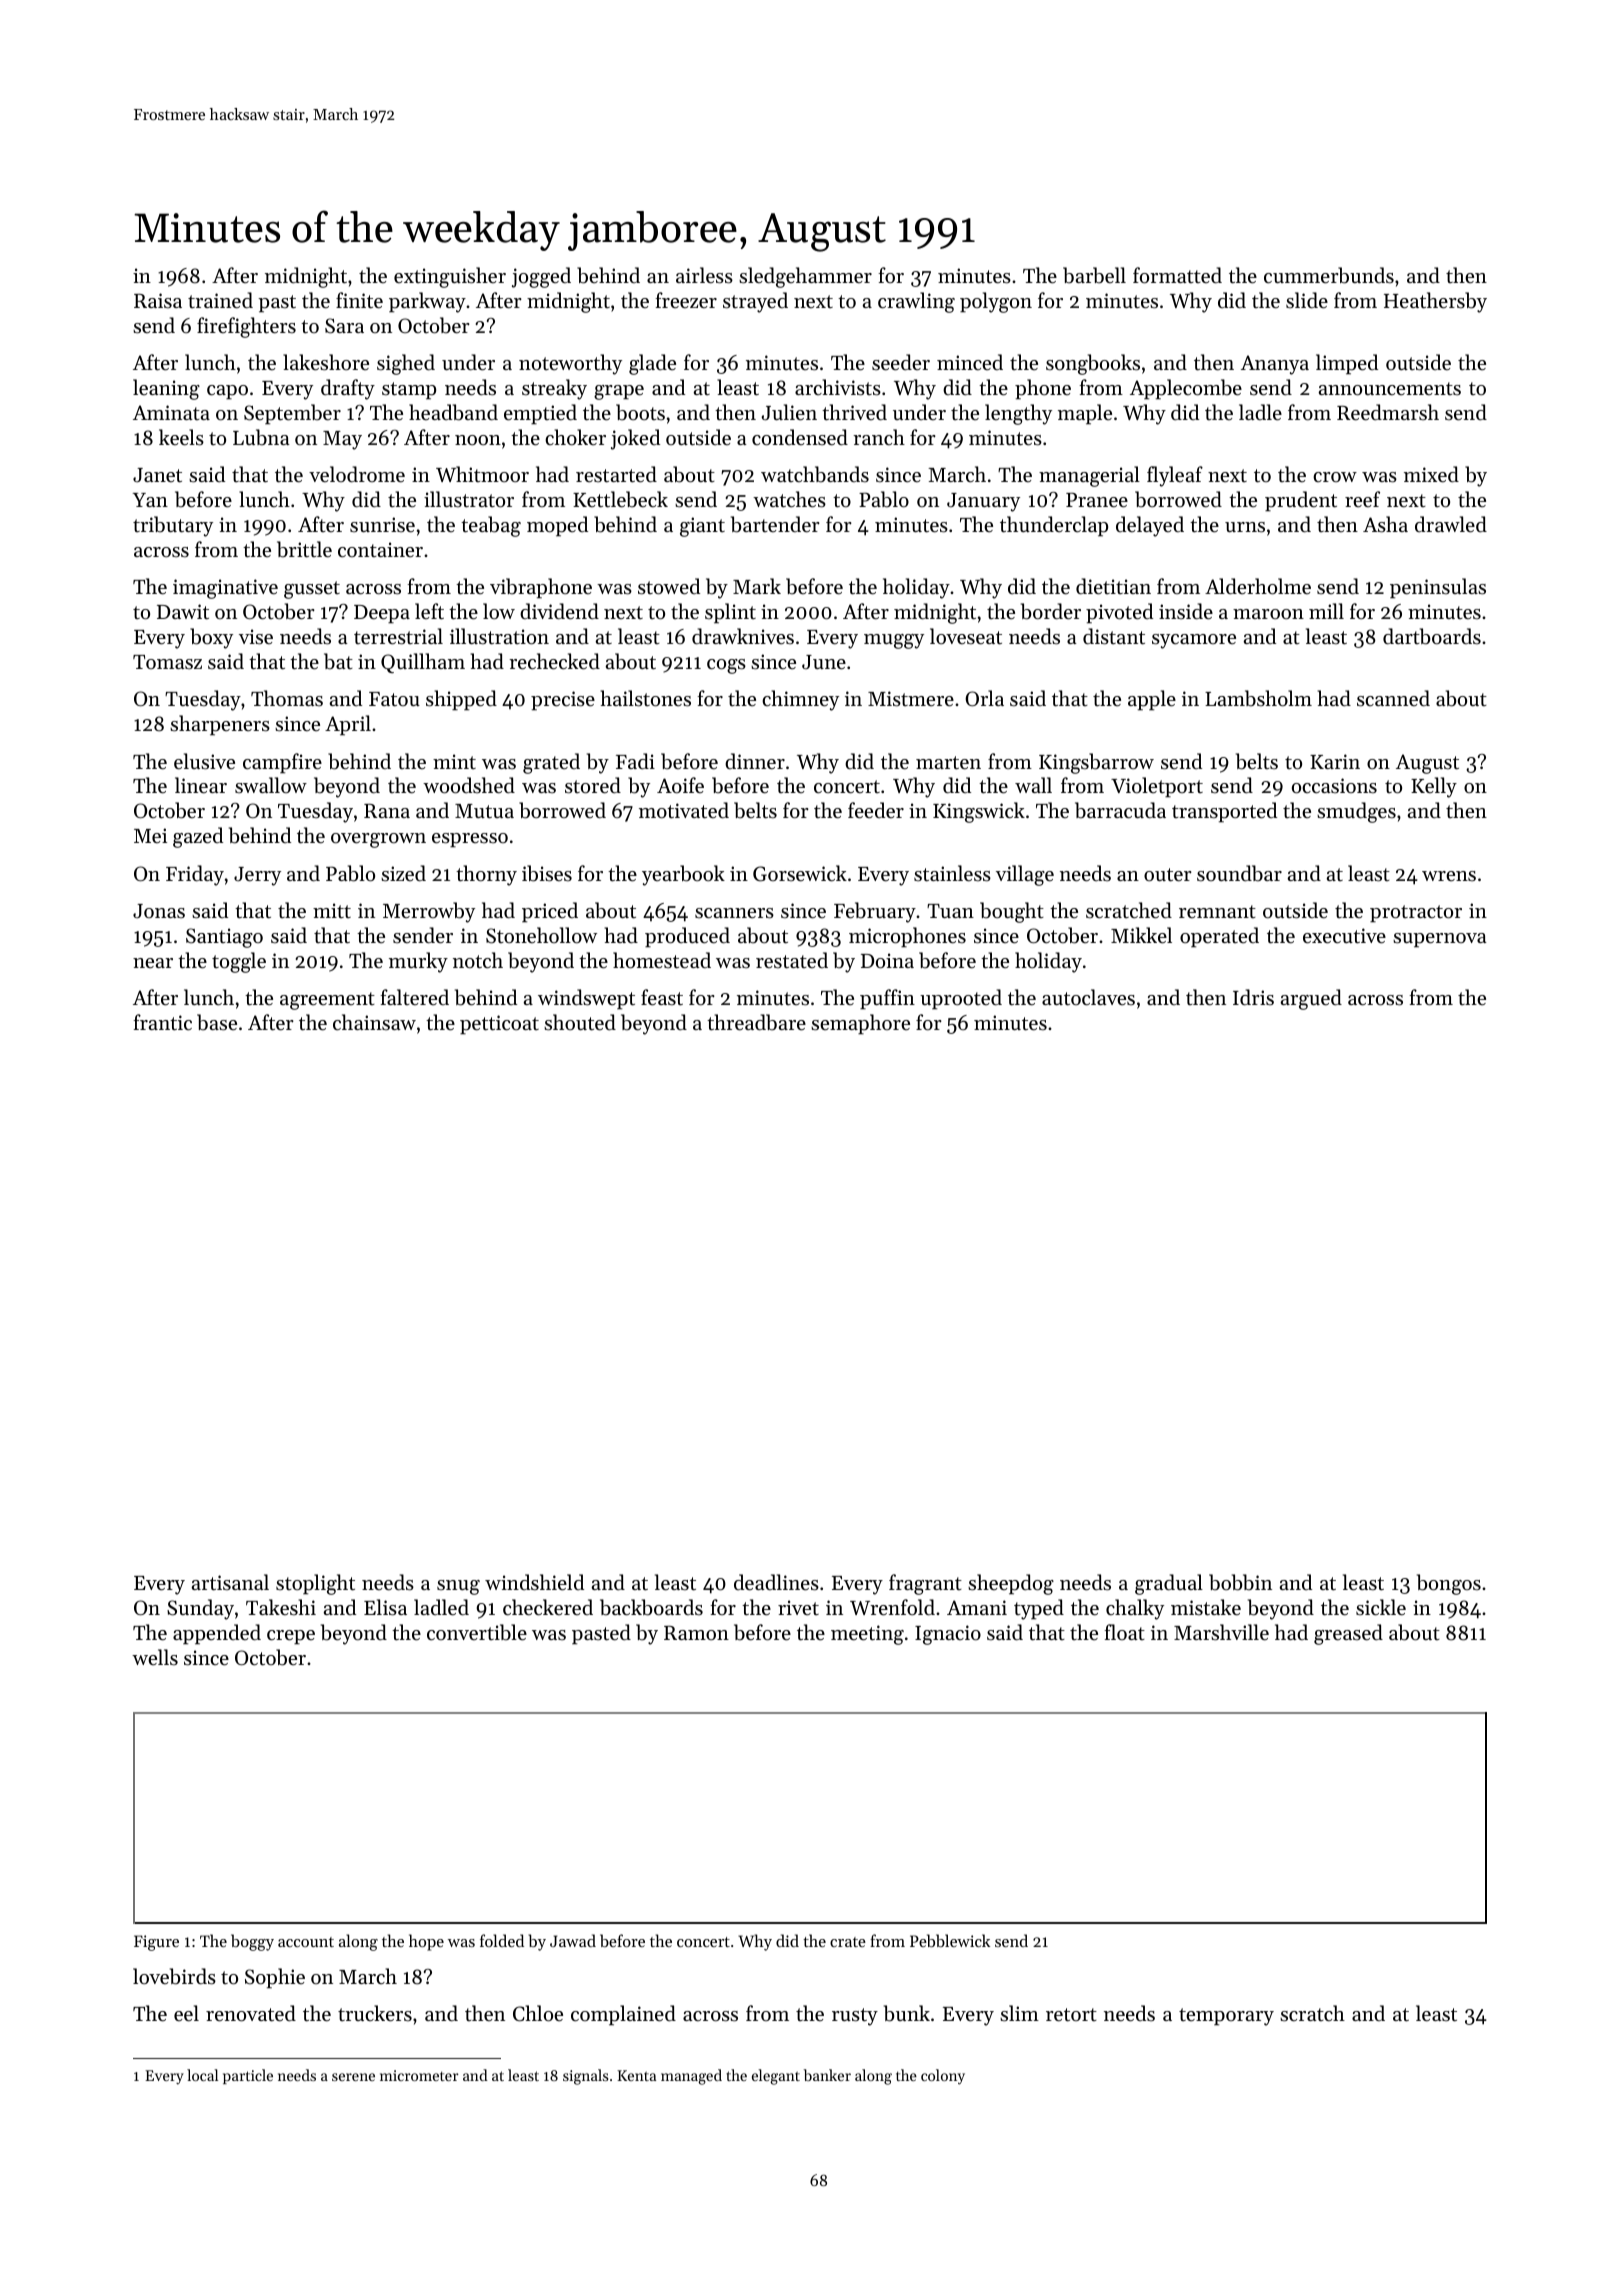 The height and width of the screenshot is (2292, 1620). I want to click on remnant, so click(1217, 911).
